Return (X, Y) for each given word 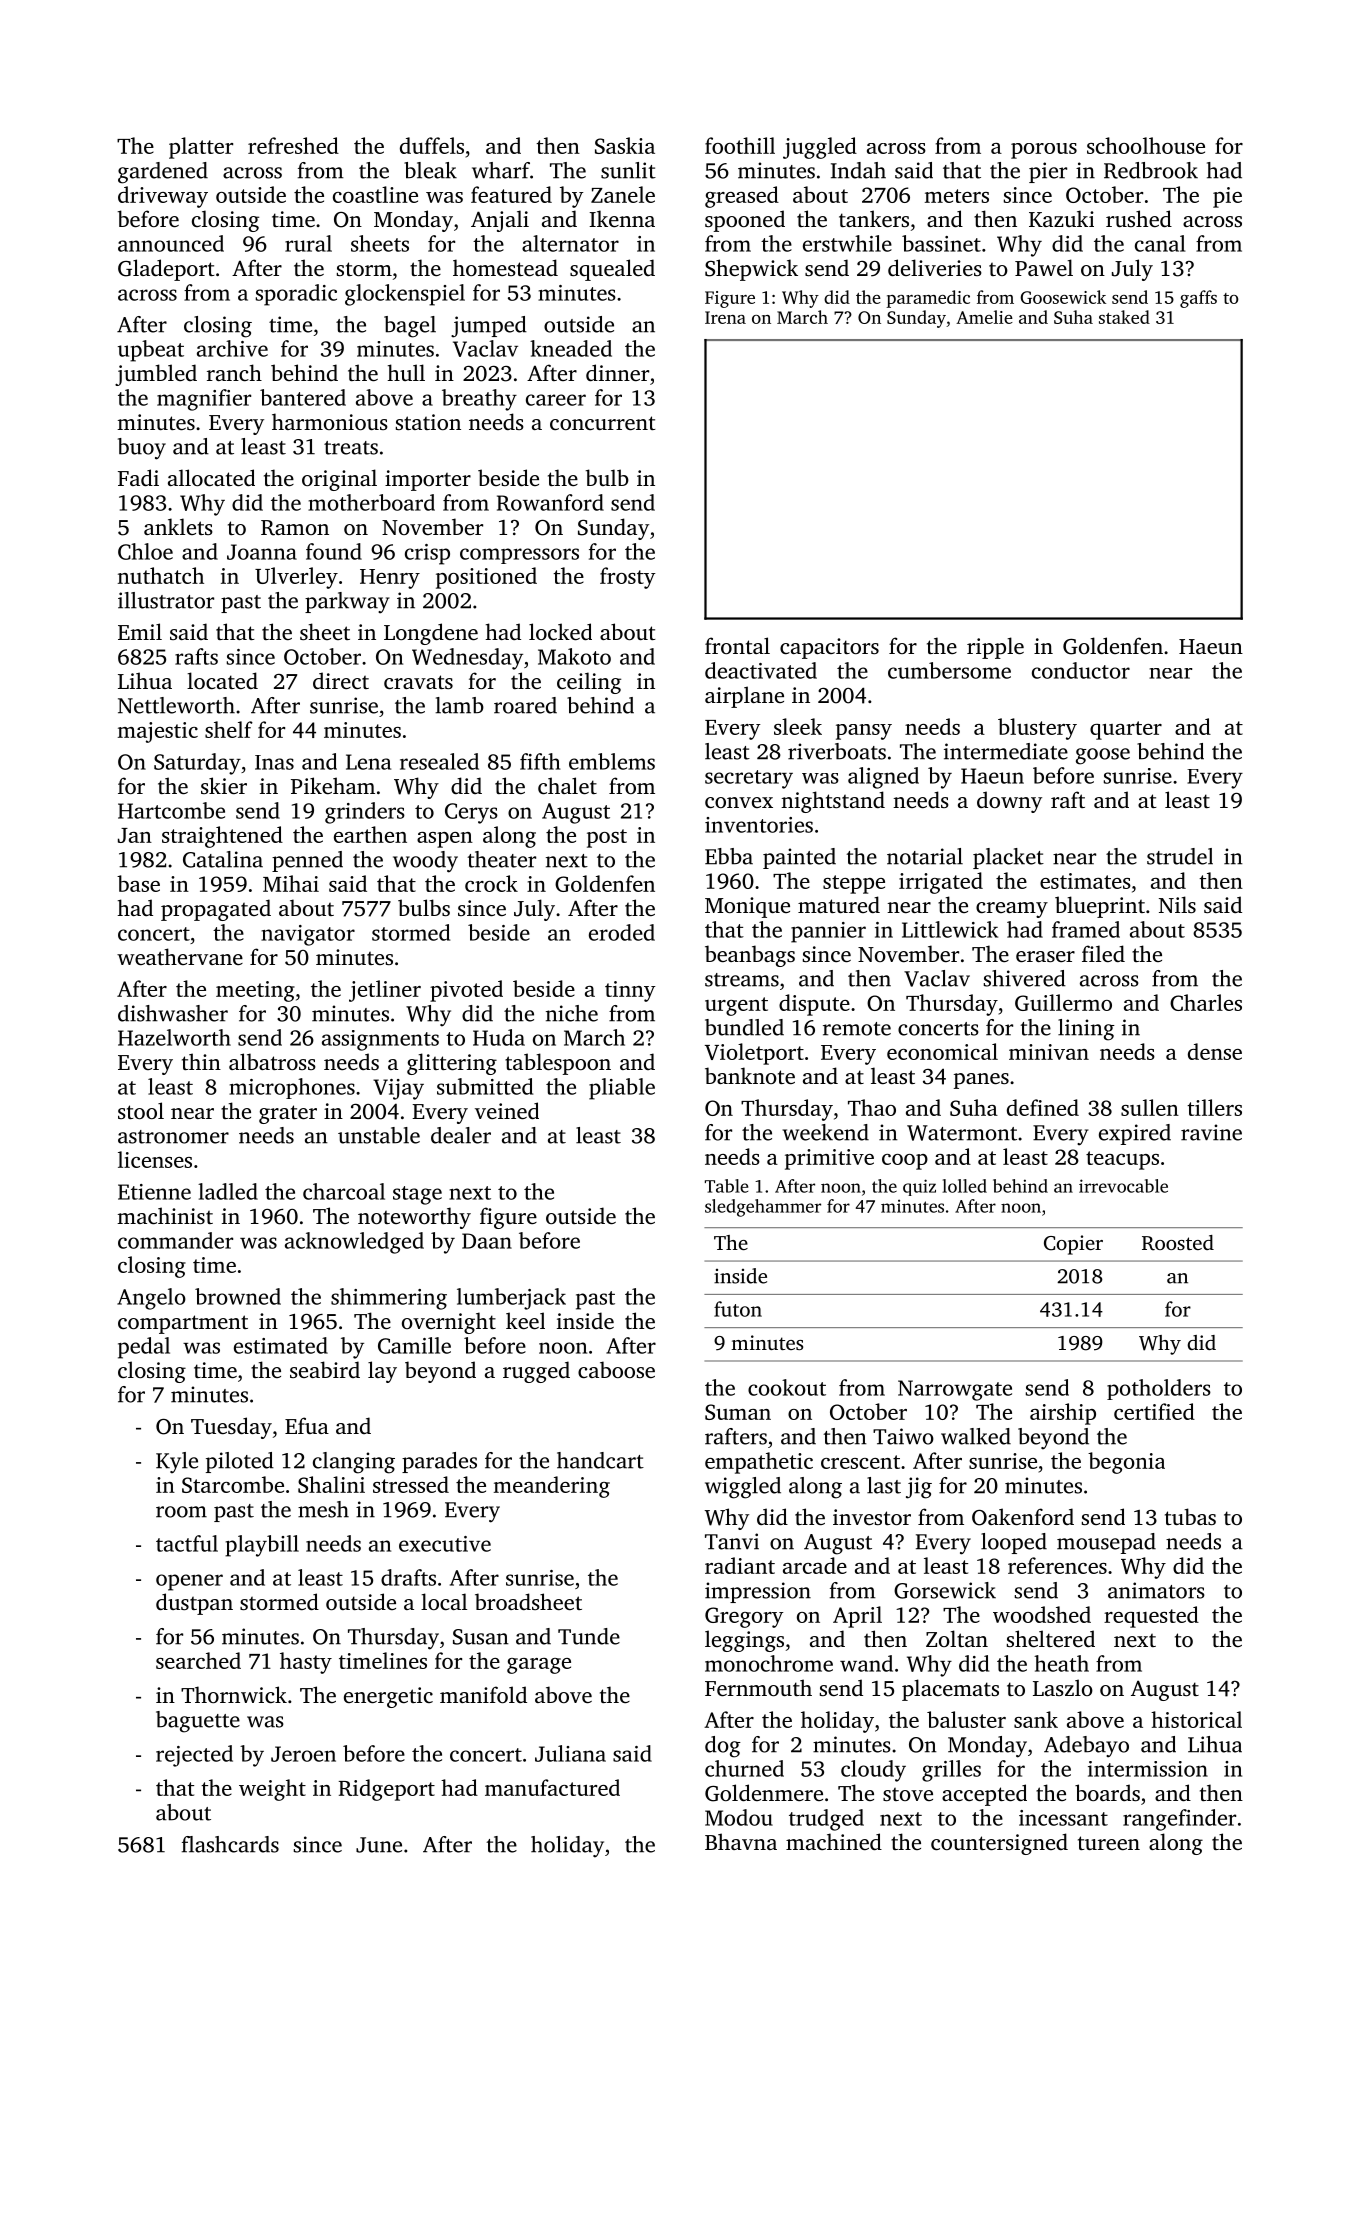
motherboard (371, 502)
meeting (255, 991)
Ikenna (622, 218)
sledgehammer (763, 1208)
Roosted (1178, 1243)
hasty (306, 1663)
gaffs (1198, 299)
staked (1124, 317)
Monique (747, 907)
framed (1086, 929)
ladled (228, 1191)
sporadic (296, 295)
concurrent (603, 423)
